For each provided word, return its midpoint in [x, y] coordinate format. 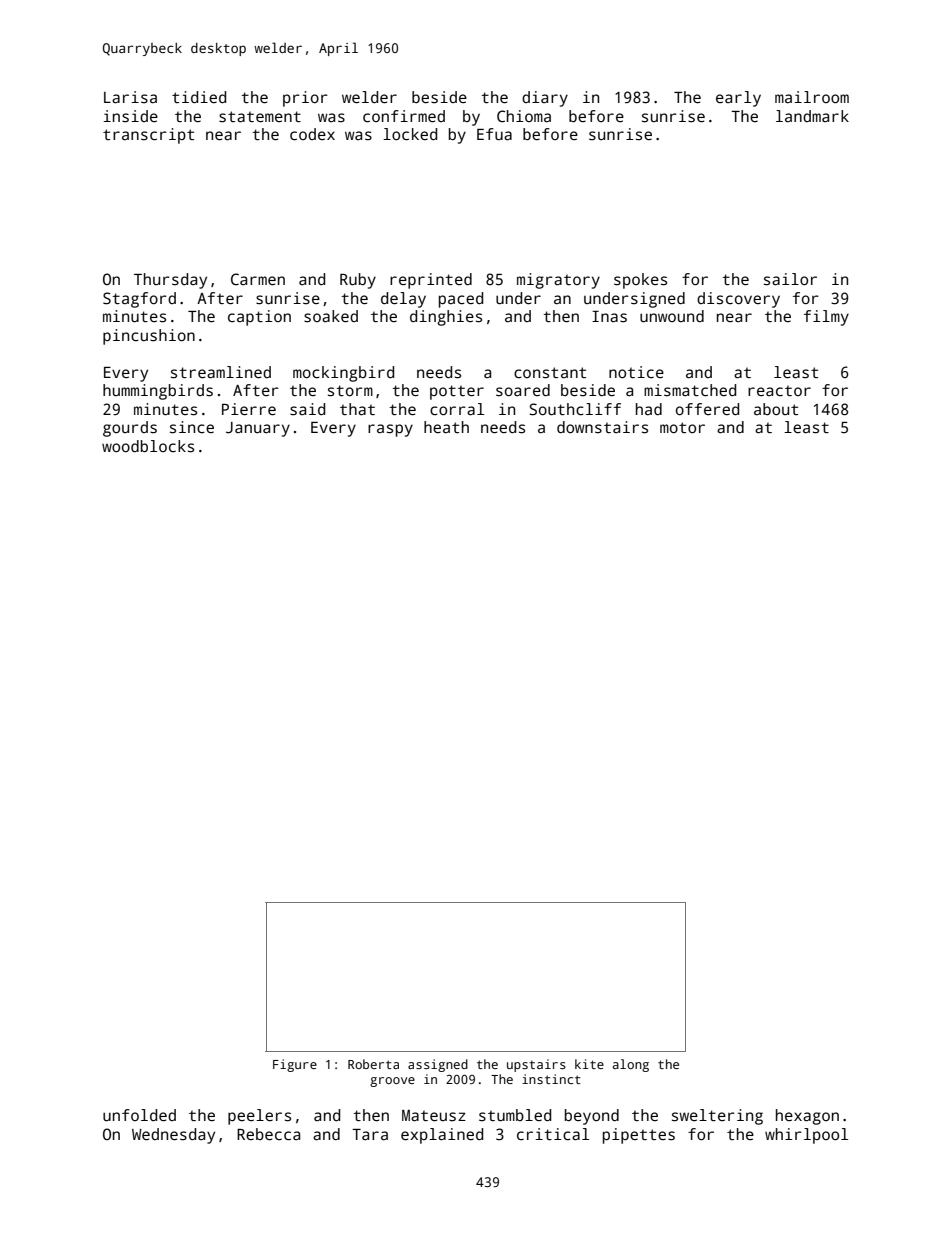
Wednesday [173, 1136]
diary [545, 99]
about [776, 409]
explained [442, 1136]
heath [446, 427]
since [192, 427]
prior [305, 99]
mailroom [812, 97]
